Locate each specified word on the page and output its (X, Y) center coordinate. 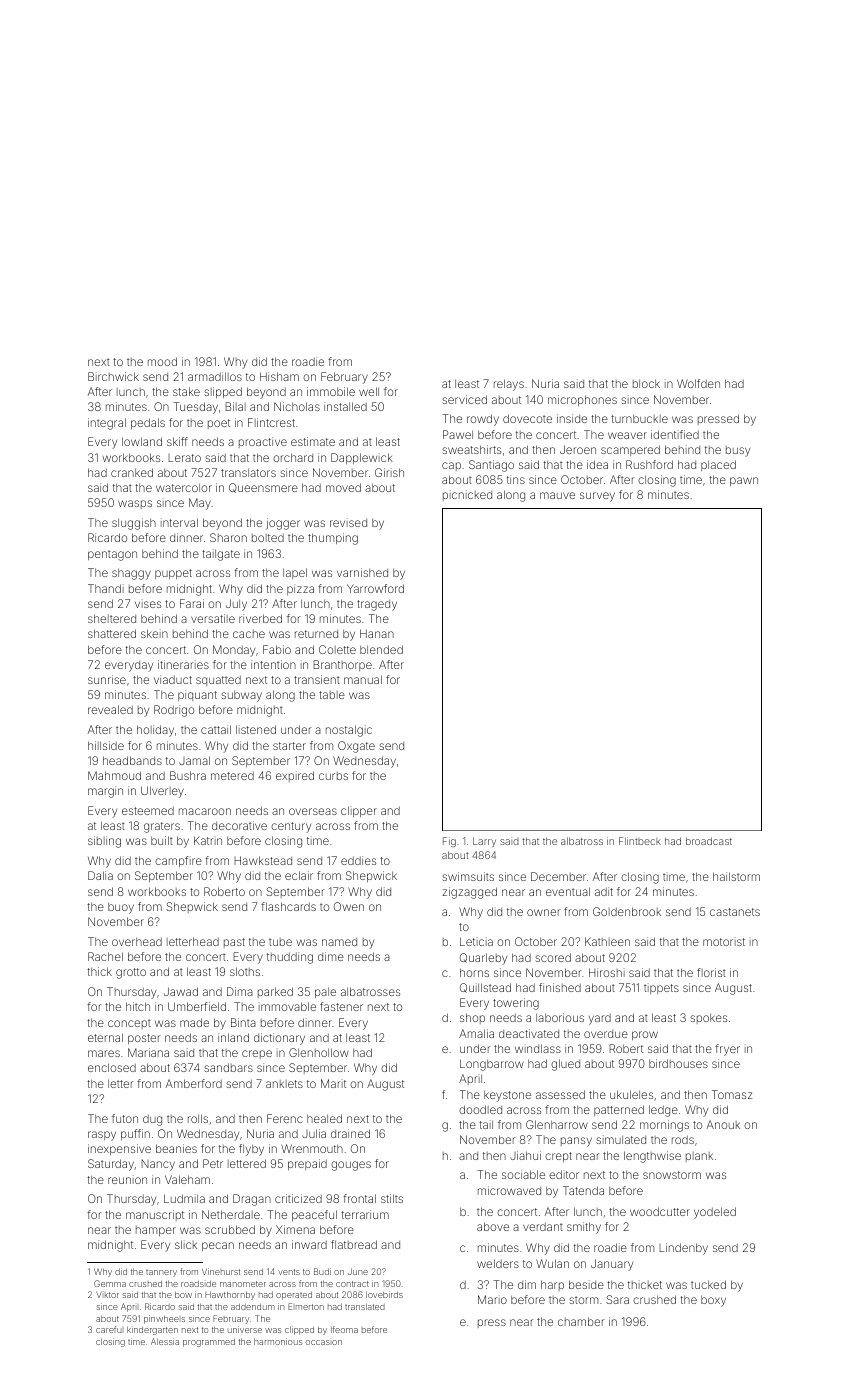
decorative (239, 825)
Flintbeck (640, 841)
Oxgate (356, 747)
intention (273, 664)
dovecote (527, 418)
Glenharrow (557, 1124)
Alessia (165, 1341)
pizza (300, 589)
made (194, 1022)
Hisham (279, 376)
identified (675, 434)
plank (699, 1157)
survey (597, 497)
